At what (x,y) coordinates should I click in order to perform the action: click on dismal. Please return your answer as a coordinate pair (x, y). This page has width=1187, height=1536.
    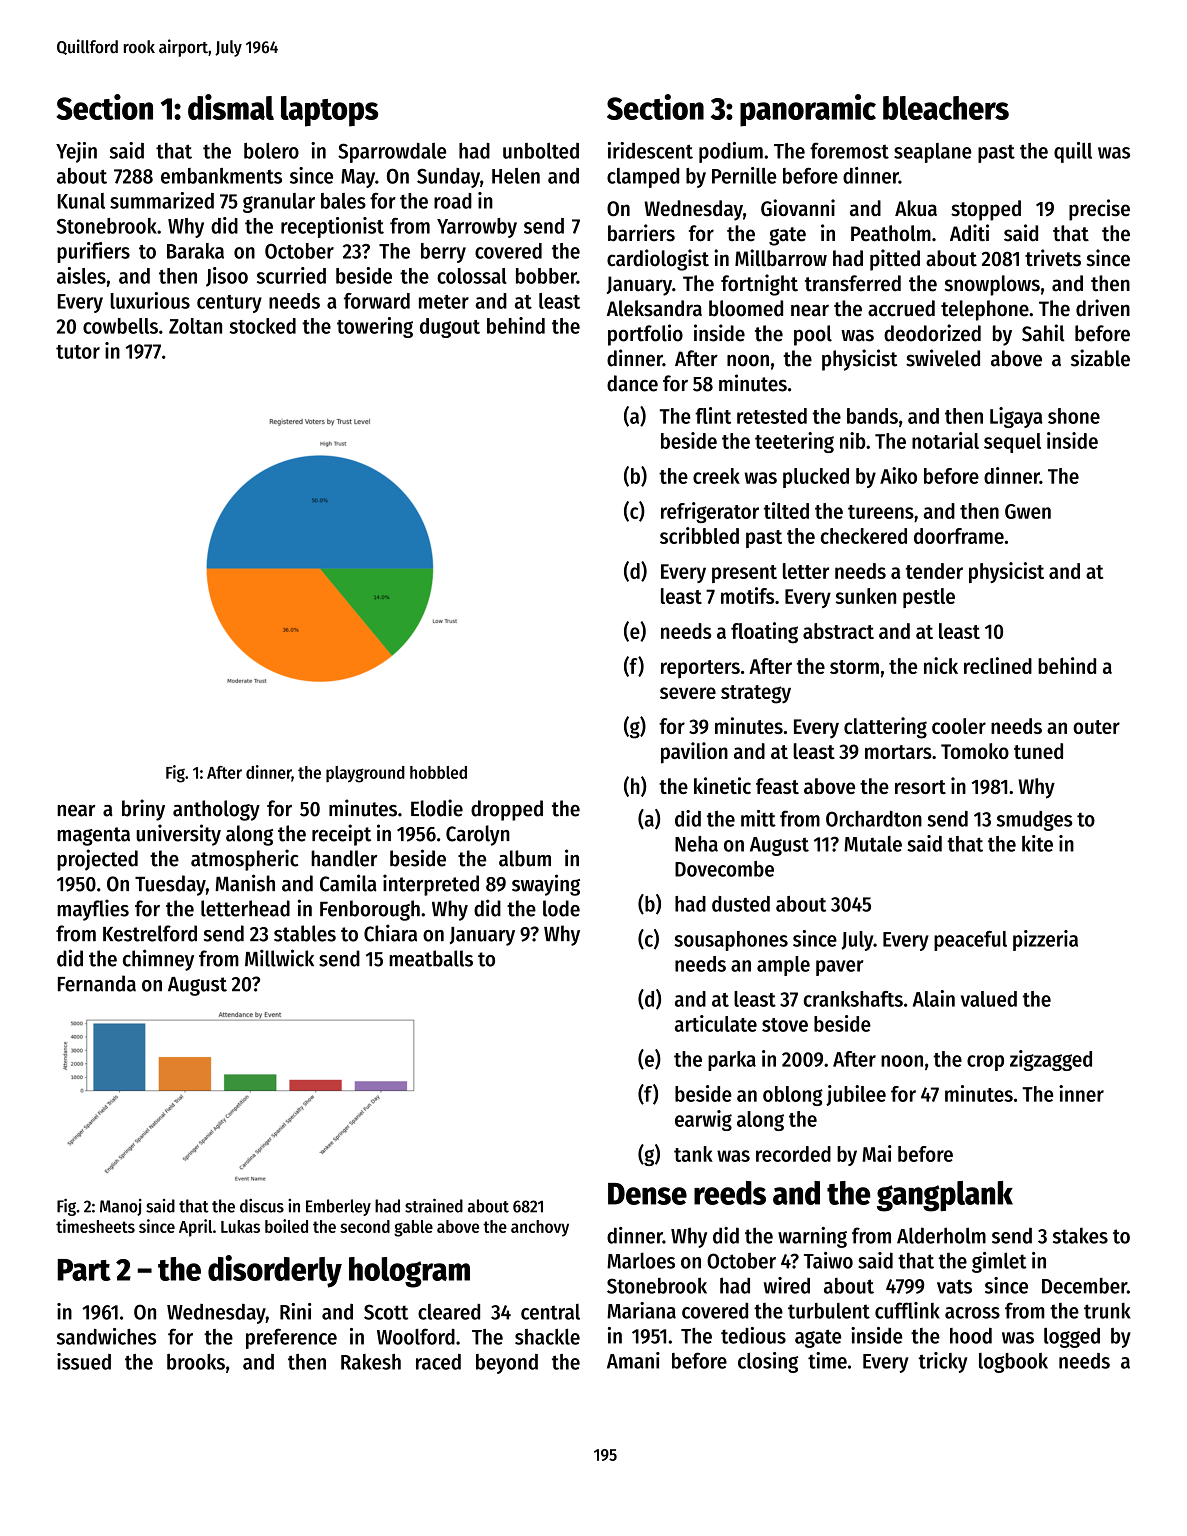
    Looking at the image, I should click on (231, 107).
